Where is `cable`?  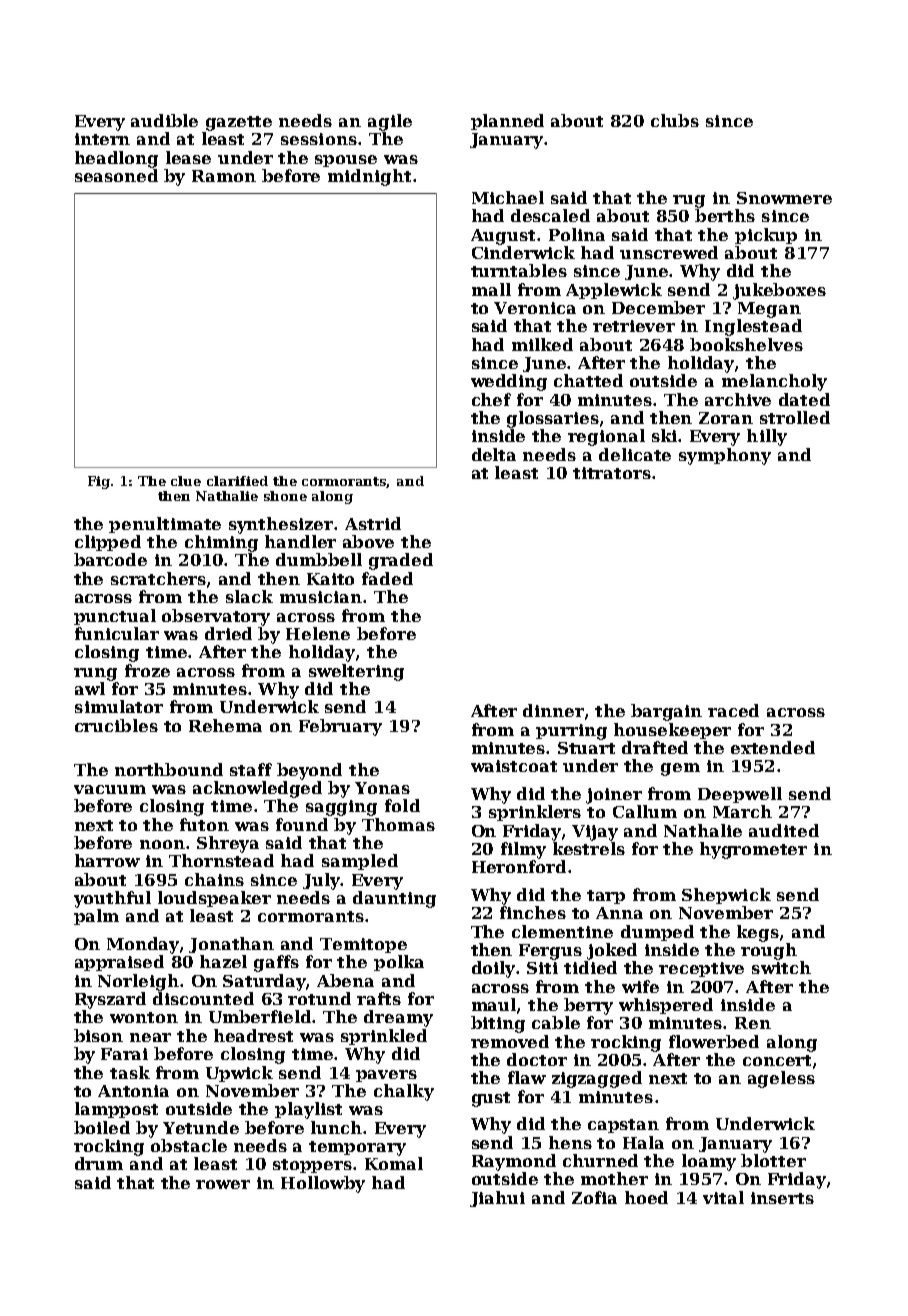
cable is located at coordinates (556, 1022).
